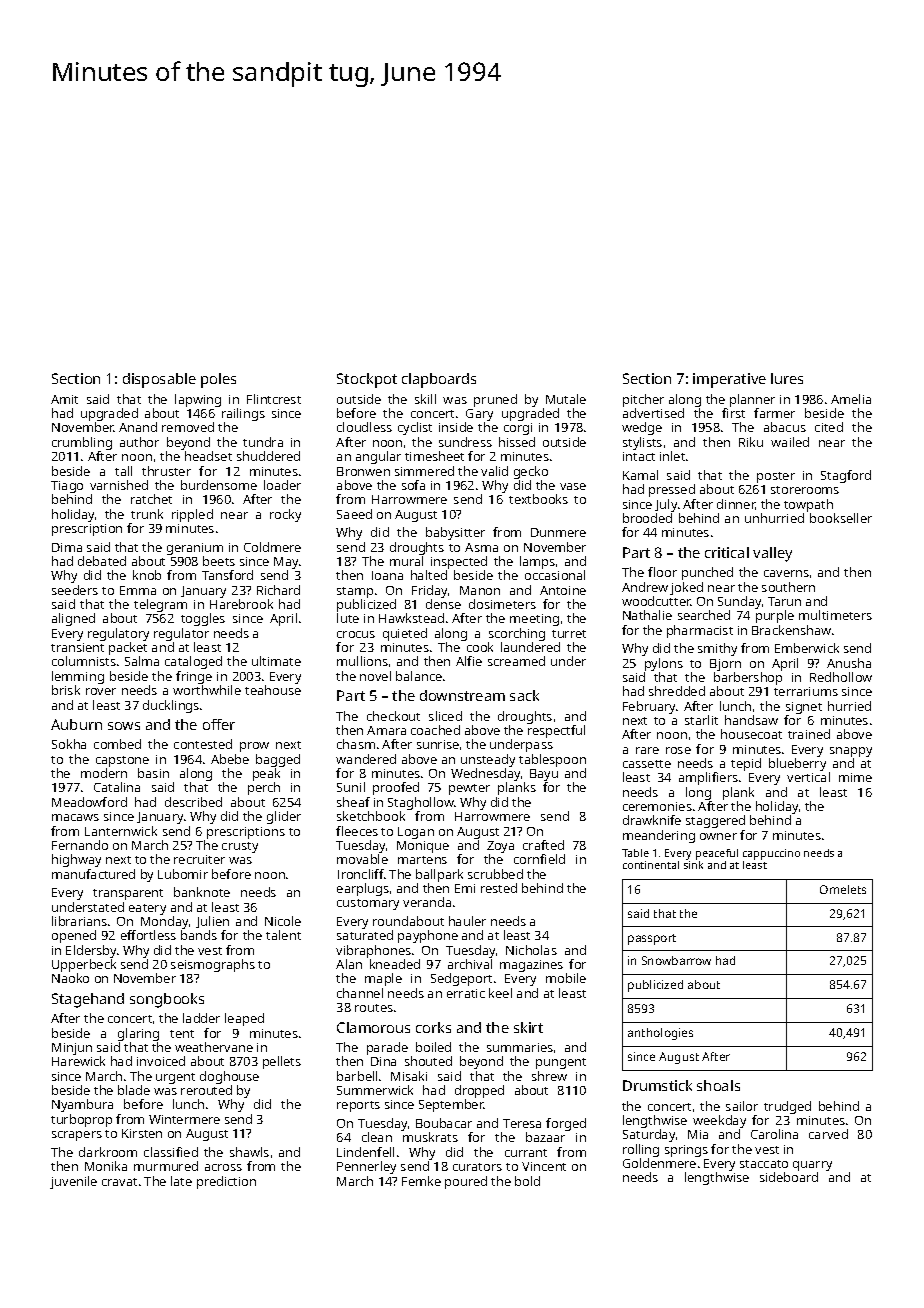 Image resolution: width=924 pixels, height=1308 pixels. Describe the element at coordinates (64, 399) in the document. I see `Amit` at that location.
